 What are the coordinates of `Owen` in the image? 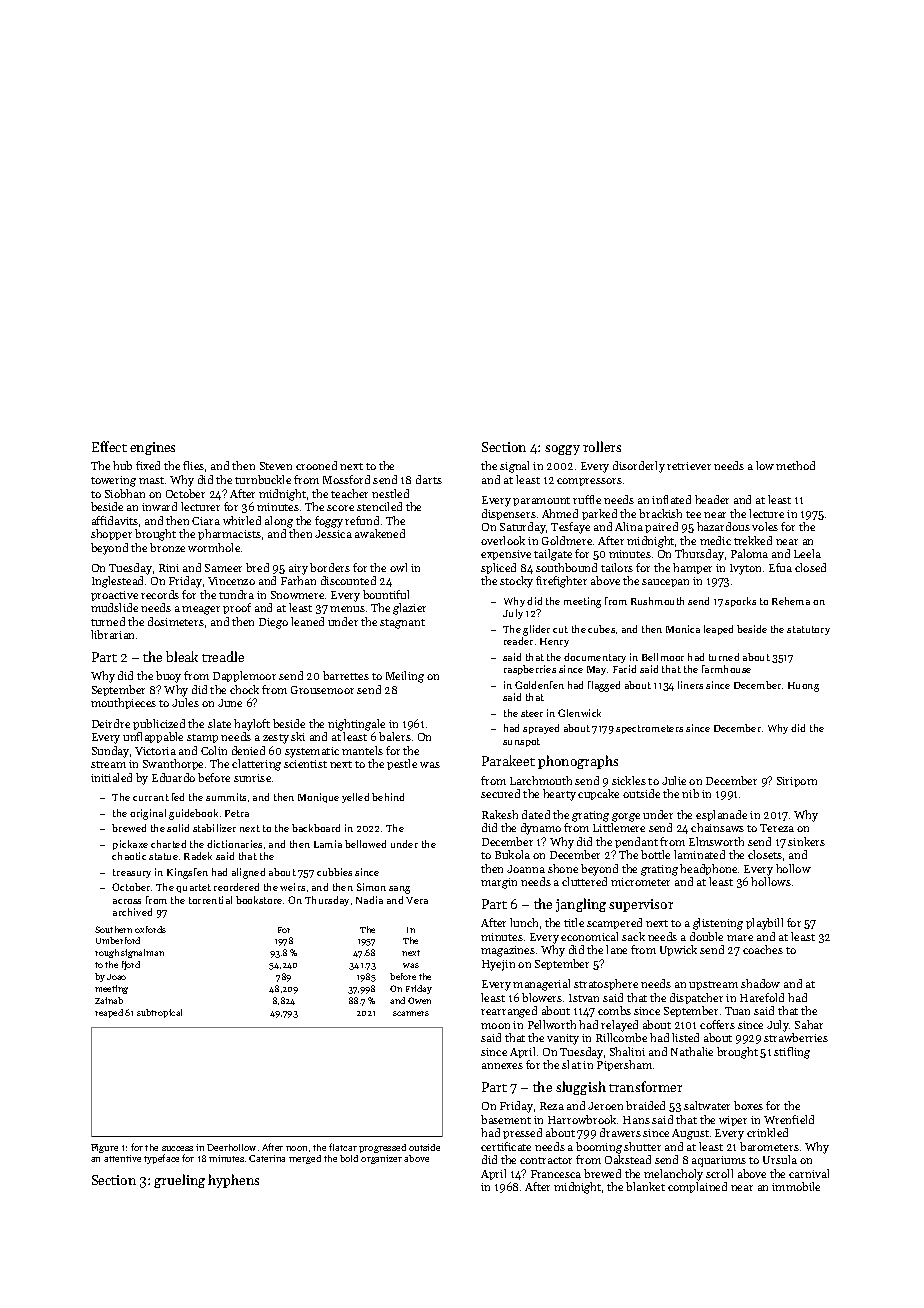 It's located at (419, 1000).
